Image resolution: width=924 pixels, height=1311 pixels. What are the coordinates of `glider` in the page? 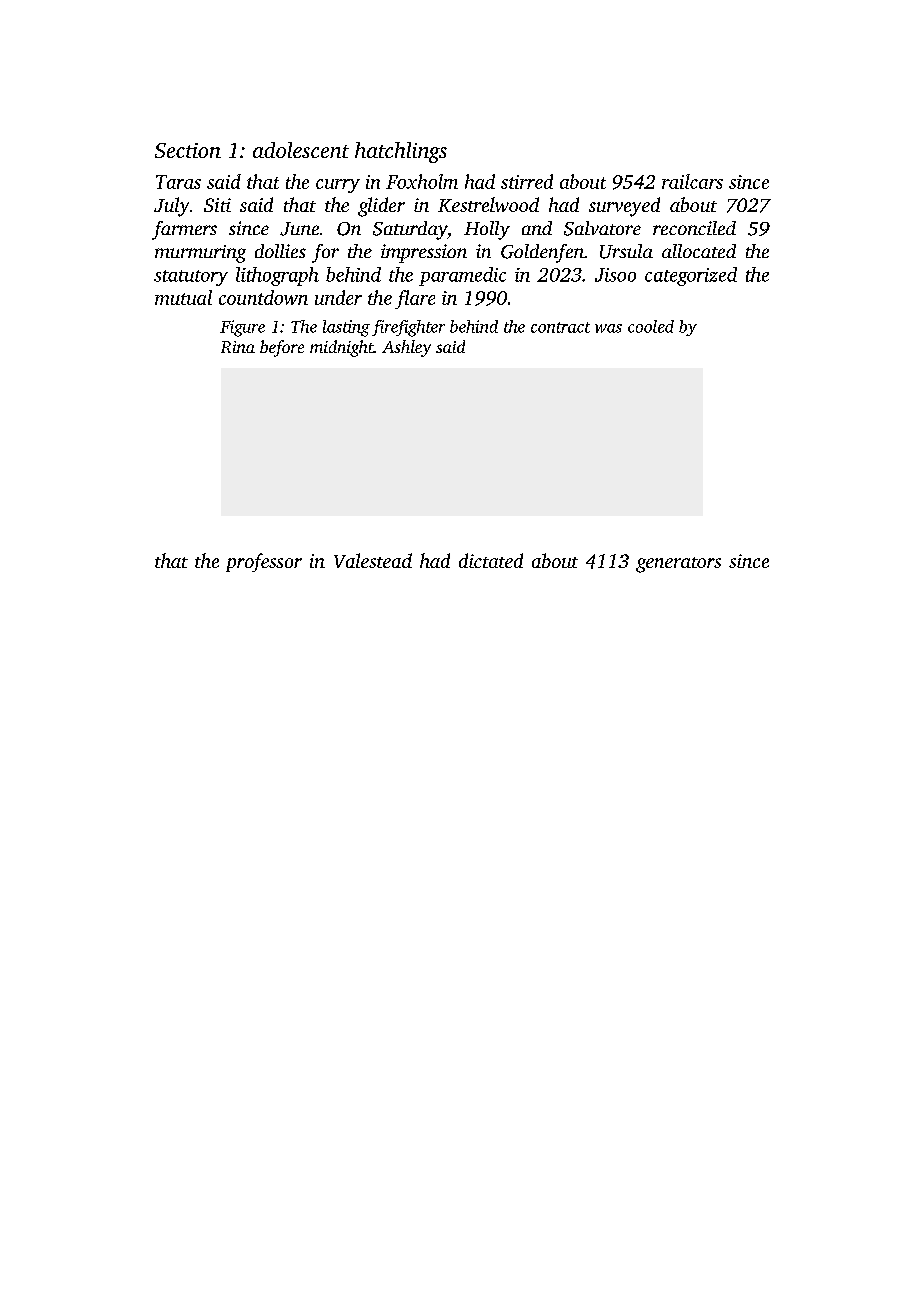 It's located at (381, 207).
